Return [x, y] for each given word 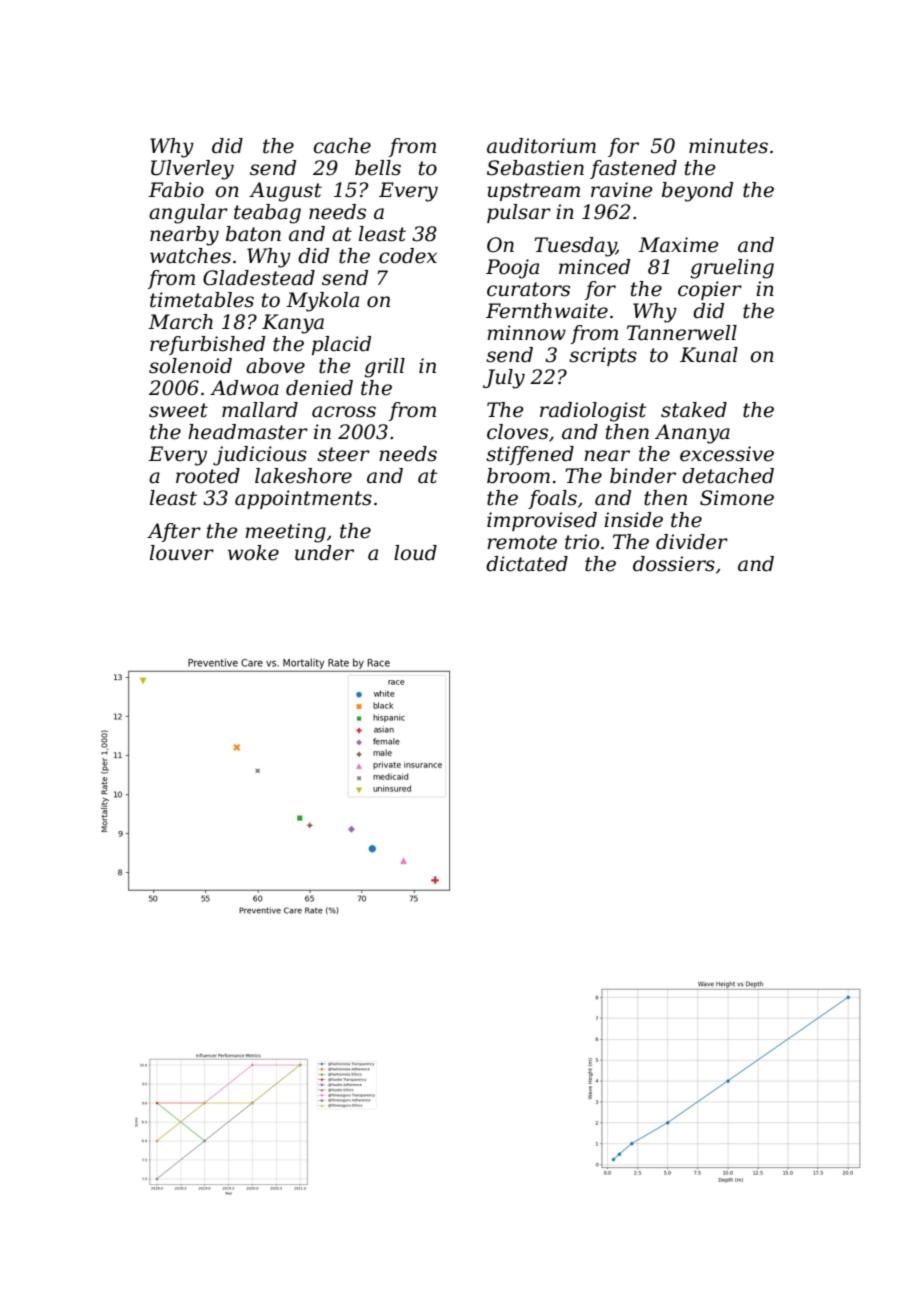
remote [522, 542]
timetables [202, 300]
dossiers [674, 564]
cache [342, 146]
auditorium [541, 146]
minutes [728, 146]
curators [528, 289]
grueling [732, 269]
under [324, 553]
